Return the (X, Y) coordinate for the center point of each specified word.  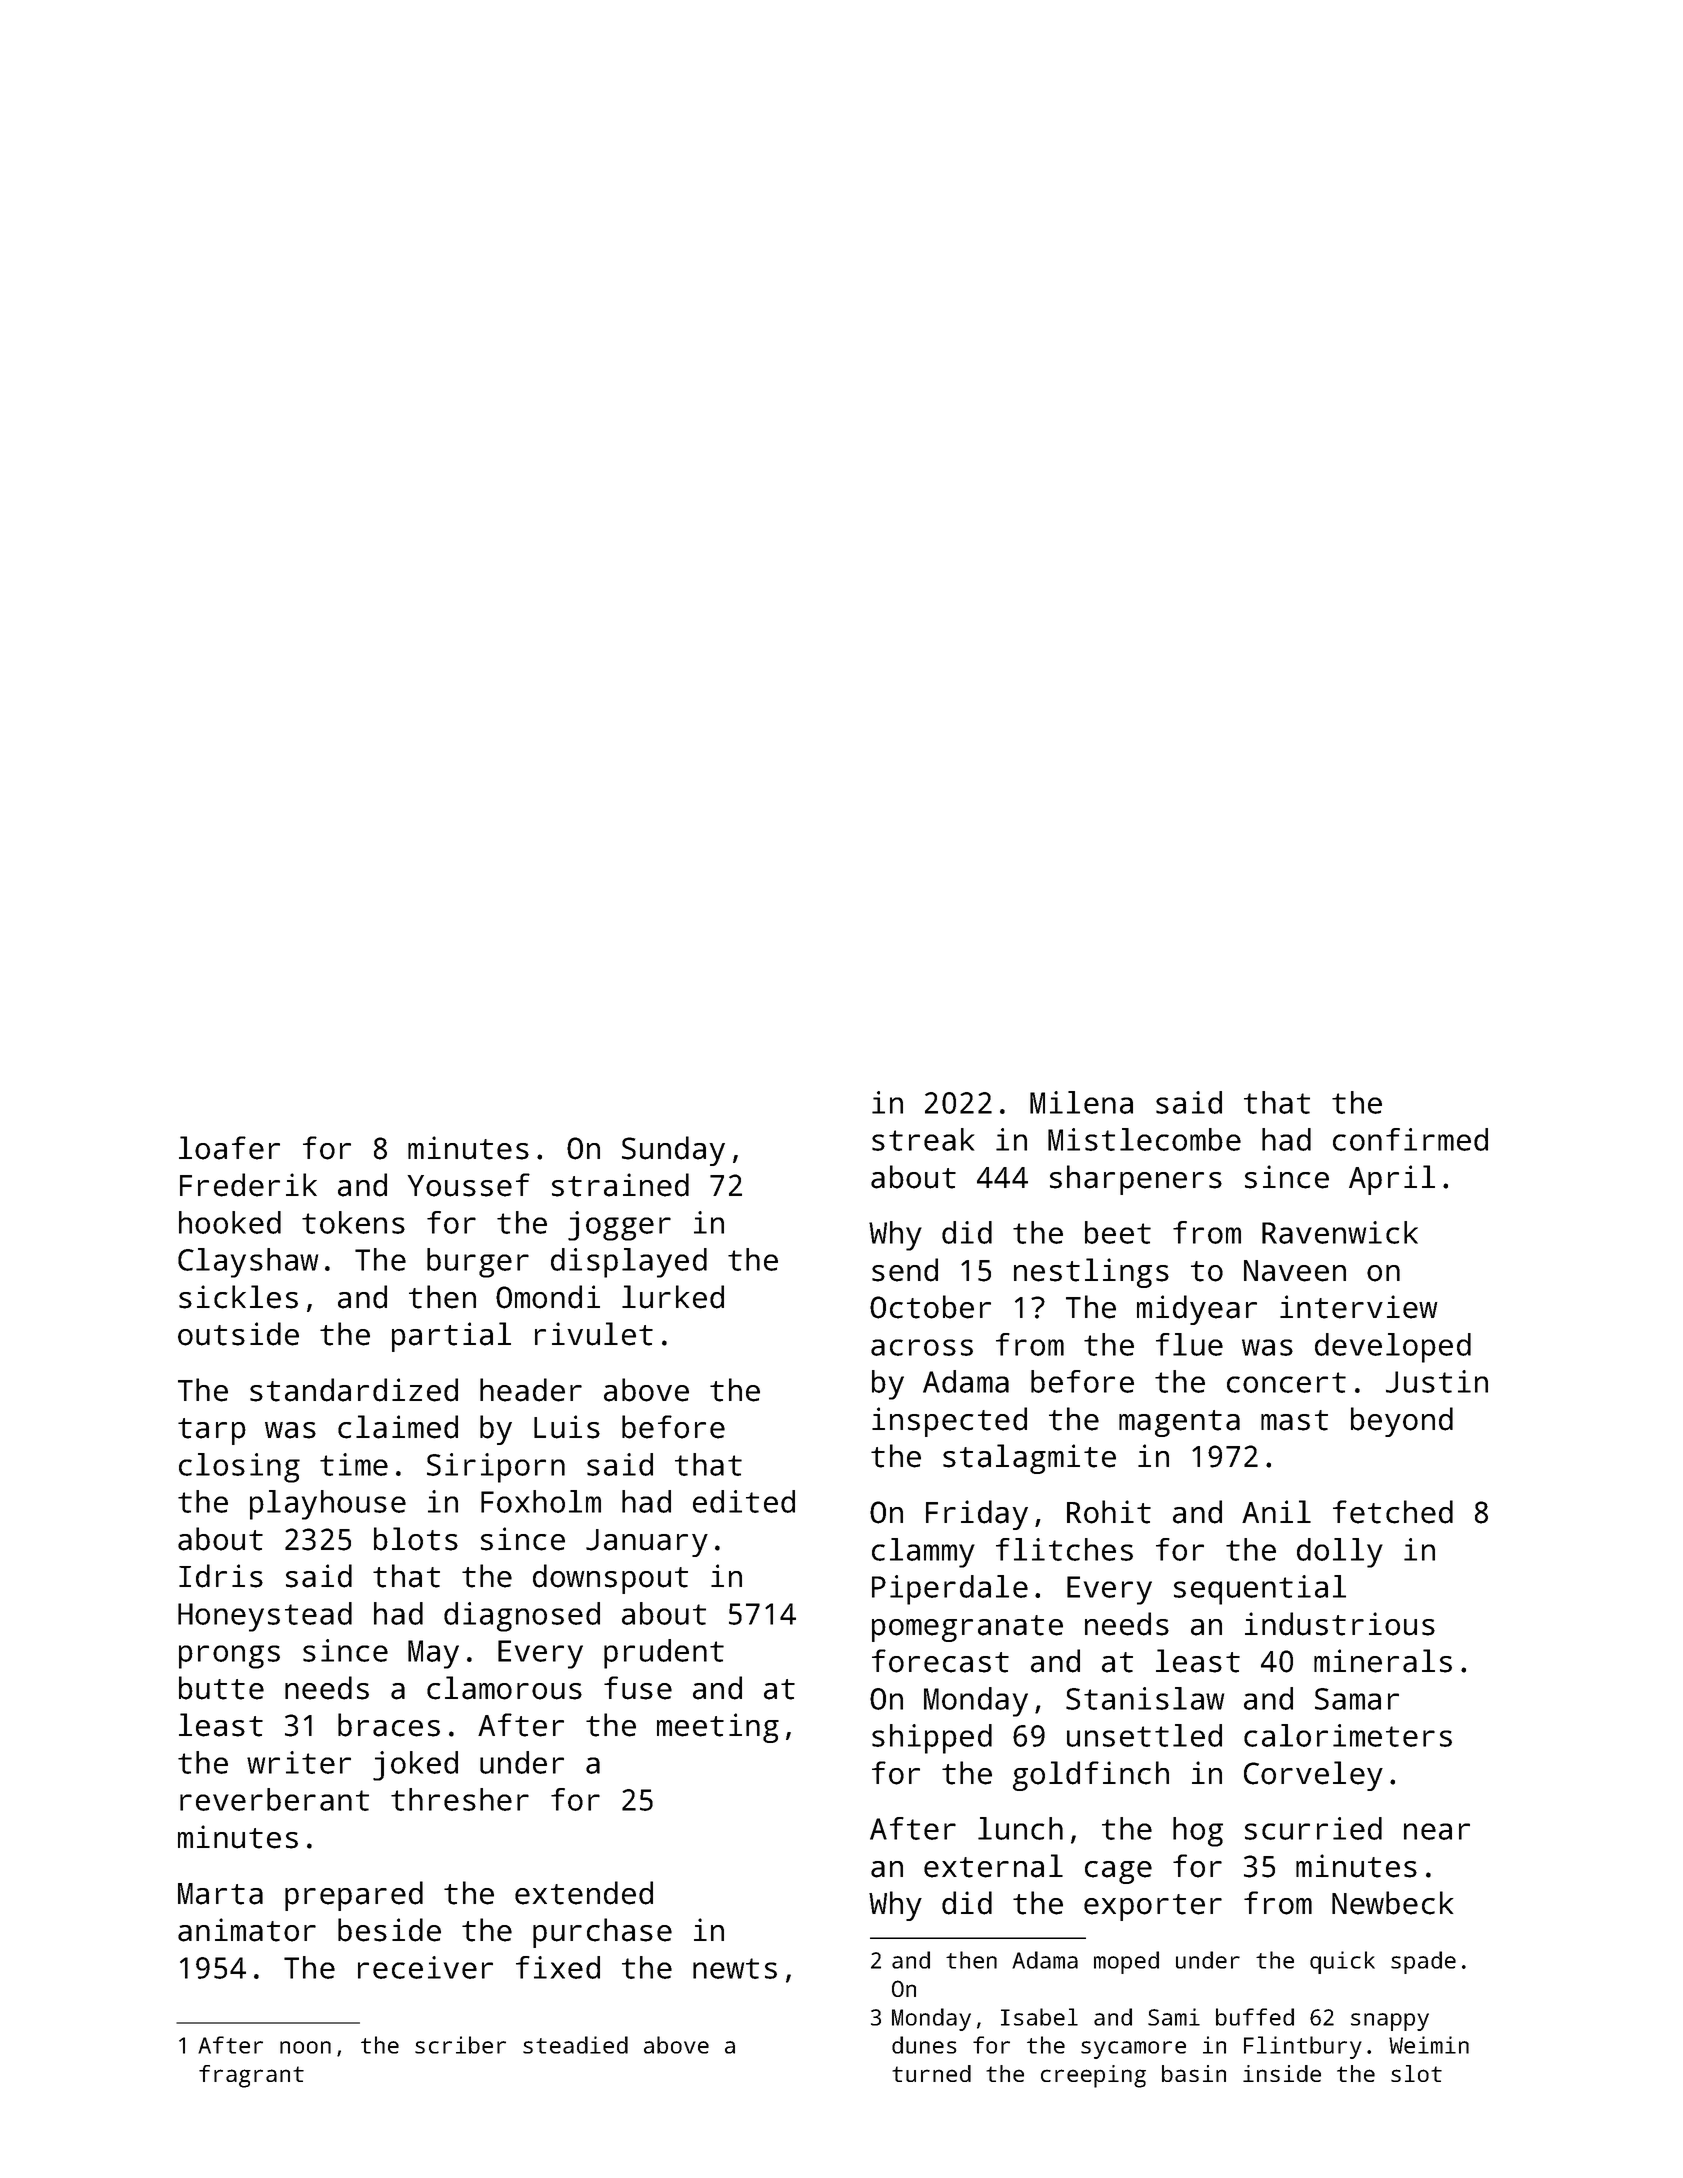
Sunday (673, 1151)
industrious (1340, 1624)
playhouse (328, 1505)
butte (221, 1688)
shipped (932, 1739)
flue (1189, 1344)
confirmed (1410, 1139)
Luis (567, 1427)
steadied (575, 2045)
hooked (230, 1222)
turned (931, 2073)
